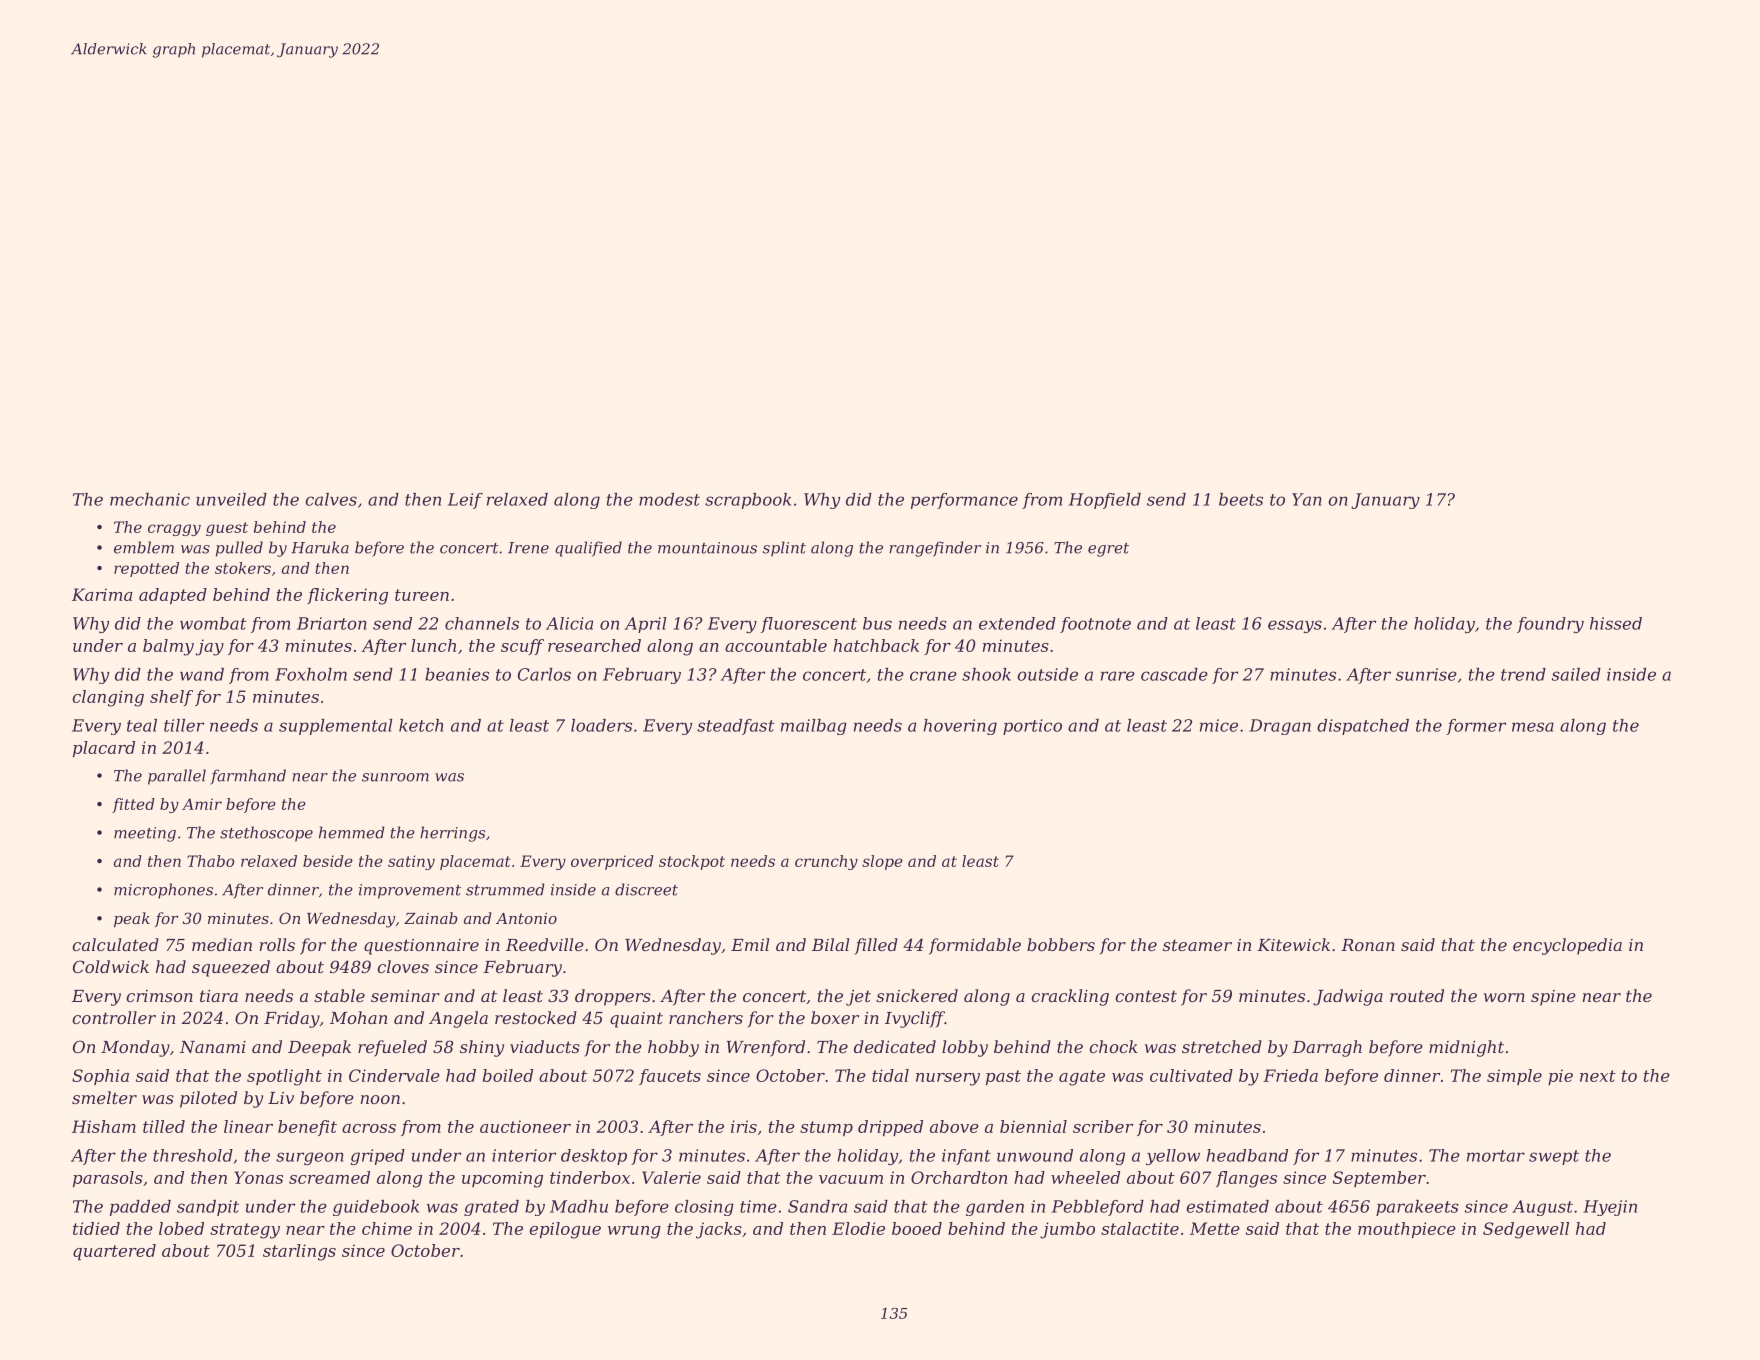 This page has height=1360, width=1760. I want to click on starlings, so click(299, 1252).
